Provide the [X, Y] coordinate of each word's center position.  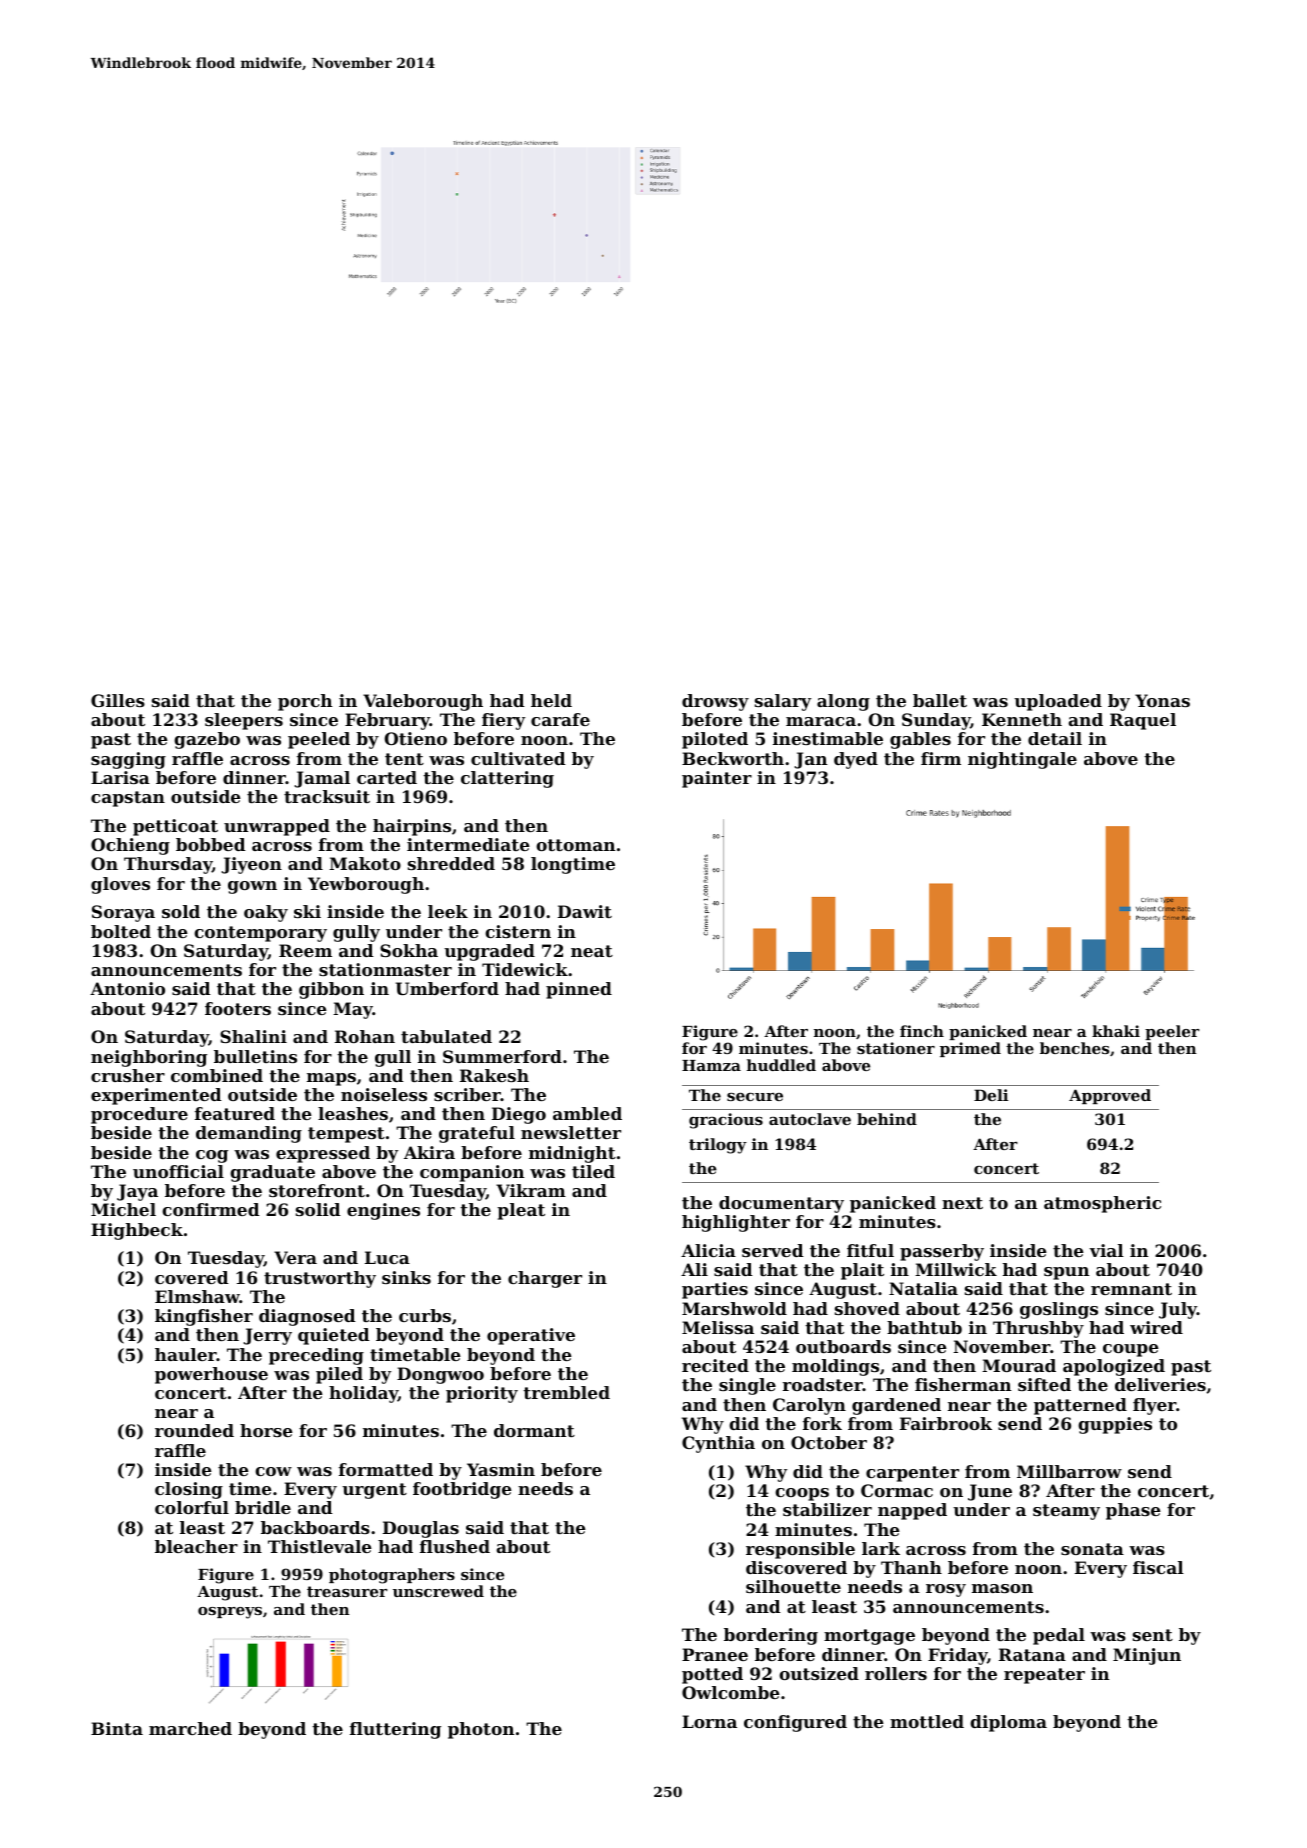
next [962, 1203]
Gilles [118, 700]
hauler [186, 1354]
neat [592, 951]
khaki [1116, 1031]
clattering [507, 779]
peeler [1172, 1032]
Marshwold [734, 1308]
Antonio [127, 988]
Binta [117, 1728]
